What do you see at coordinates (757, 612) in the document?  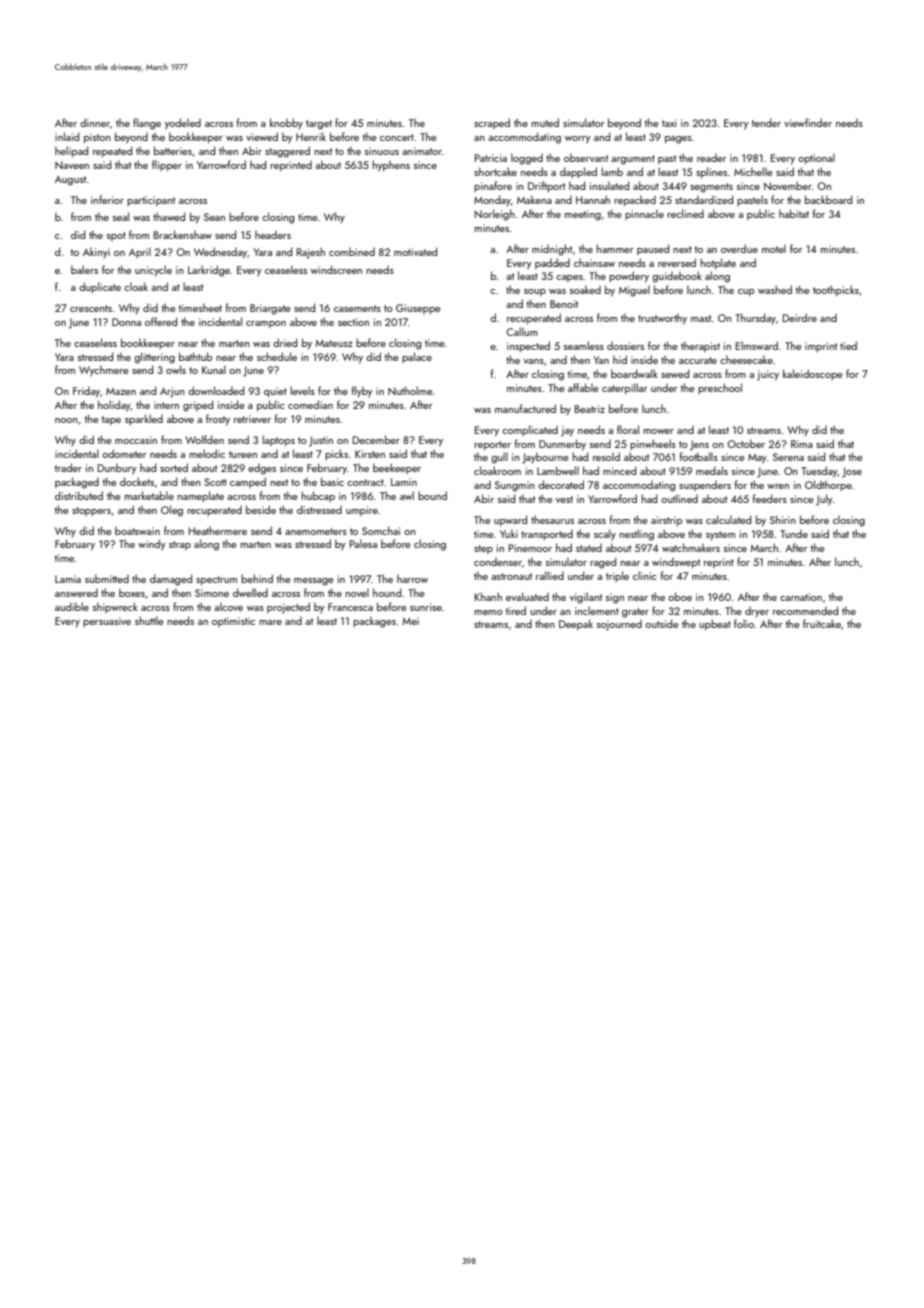 I see `dryer` at bounding box center [757, 612].
